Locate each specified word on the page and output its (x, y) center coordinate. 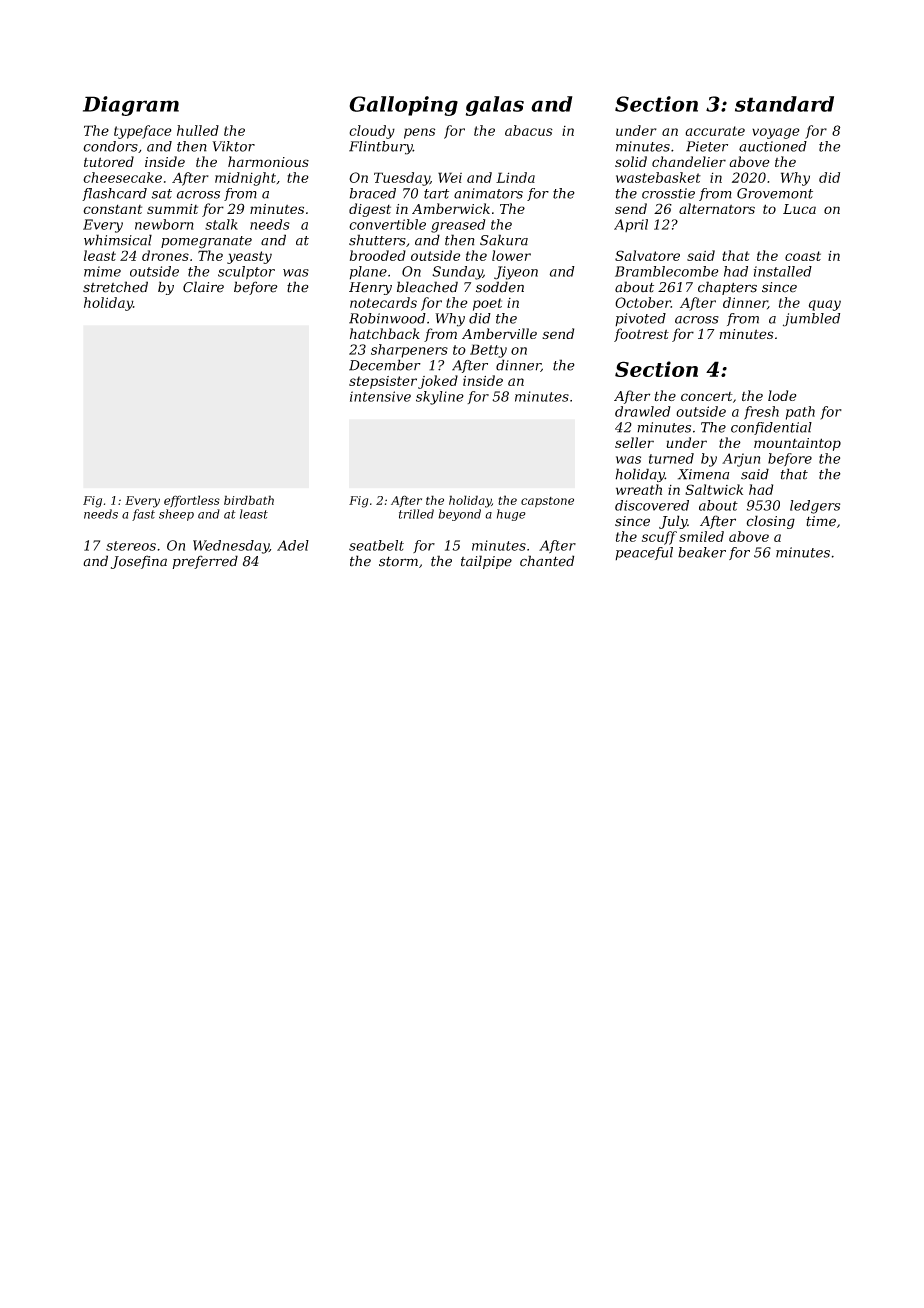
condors (110, 146)
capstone (547, 502)
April (631, 225)
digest (370, 210)
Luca (799, 209)
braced (373, 193)
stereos (131, 546)
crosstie (668, 193)
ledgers (815, 507)
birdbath (249, 500)
